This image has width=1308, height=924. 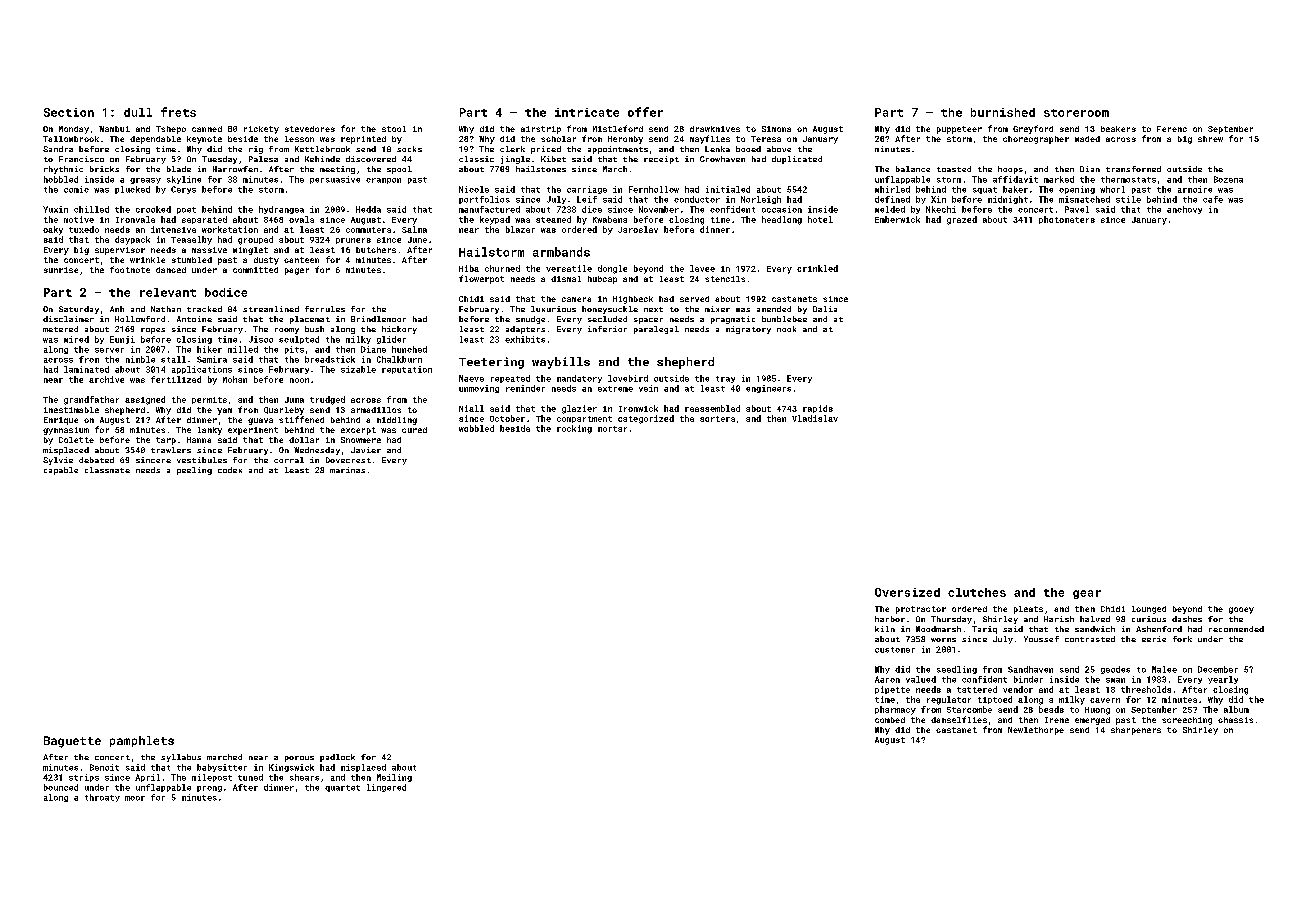 What do you see at coordinates (1136, 731) in the image?
I see `sharpeners` at bounding box center [1136, 731].
